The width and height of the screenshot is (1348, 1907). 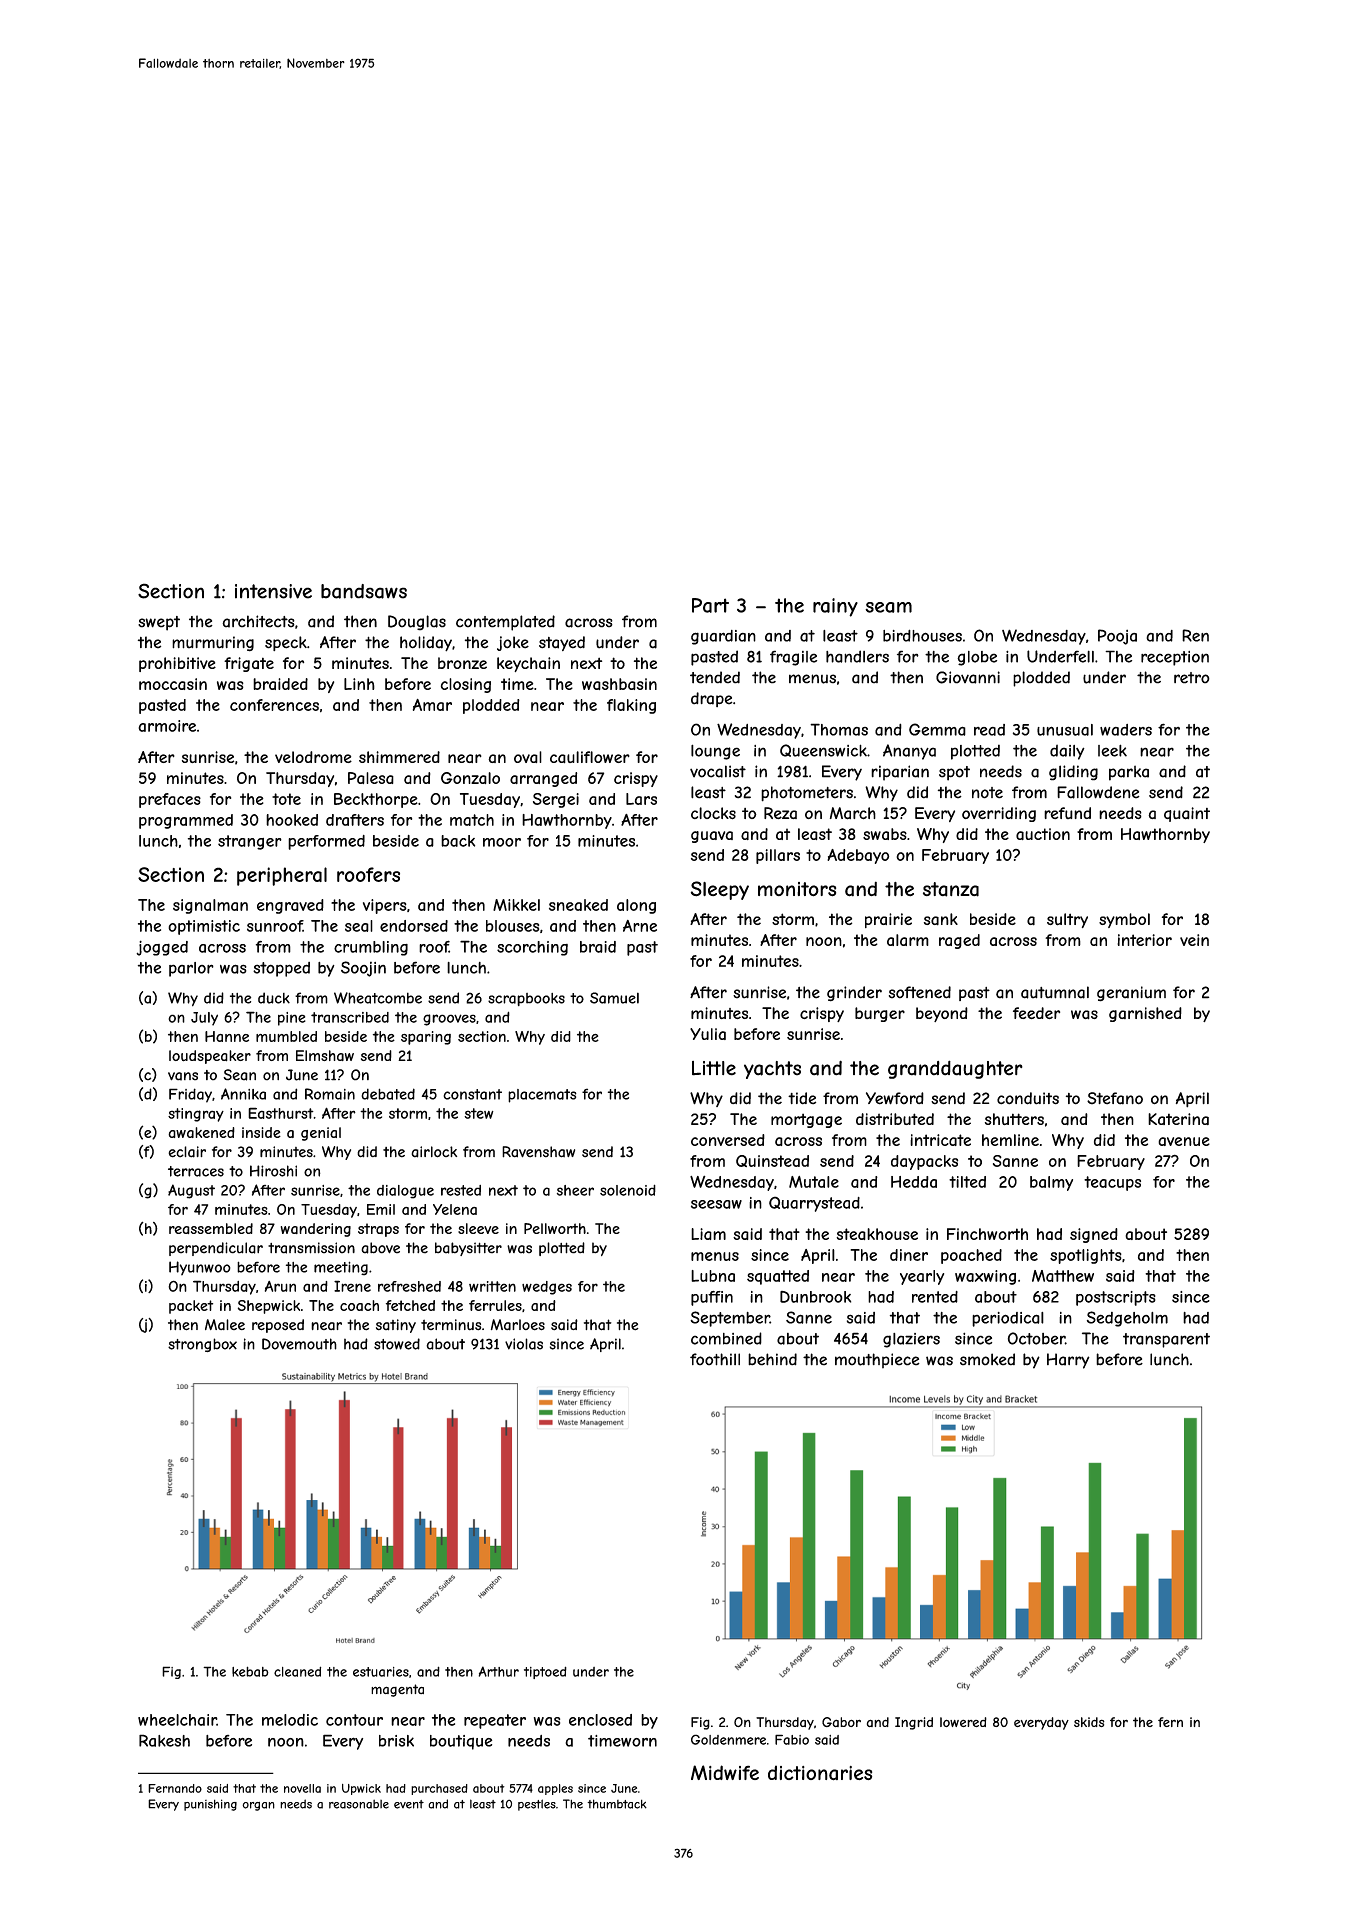 I want to click on strongbox, so click(x=202, y=1345).
